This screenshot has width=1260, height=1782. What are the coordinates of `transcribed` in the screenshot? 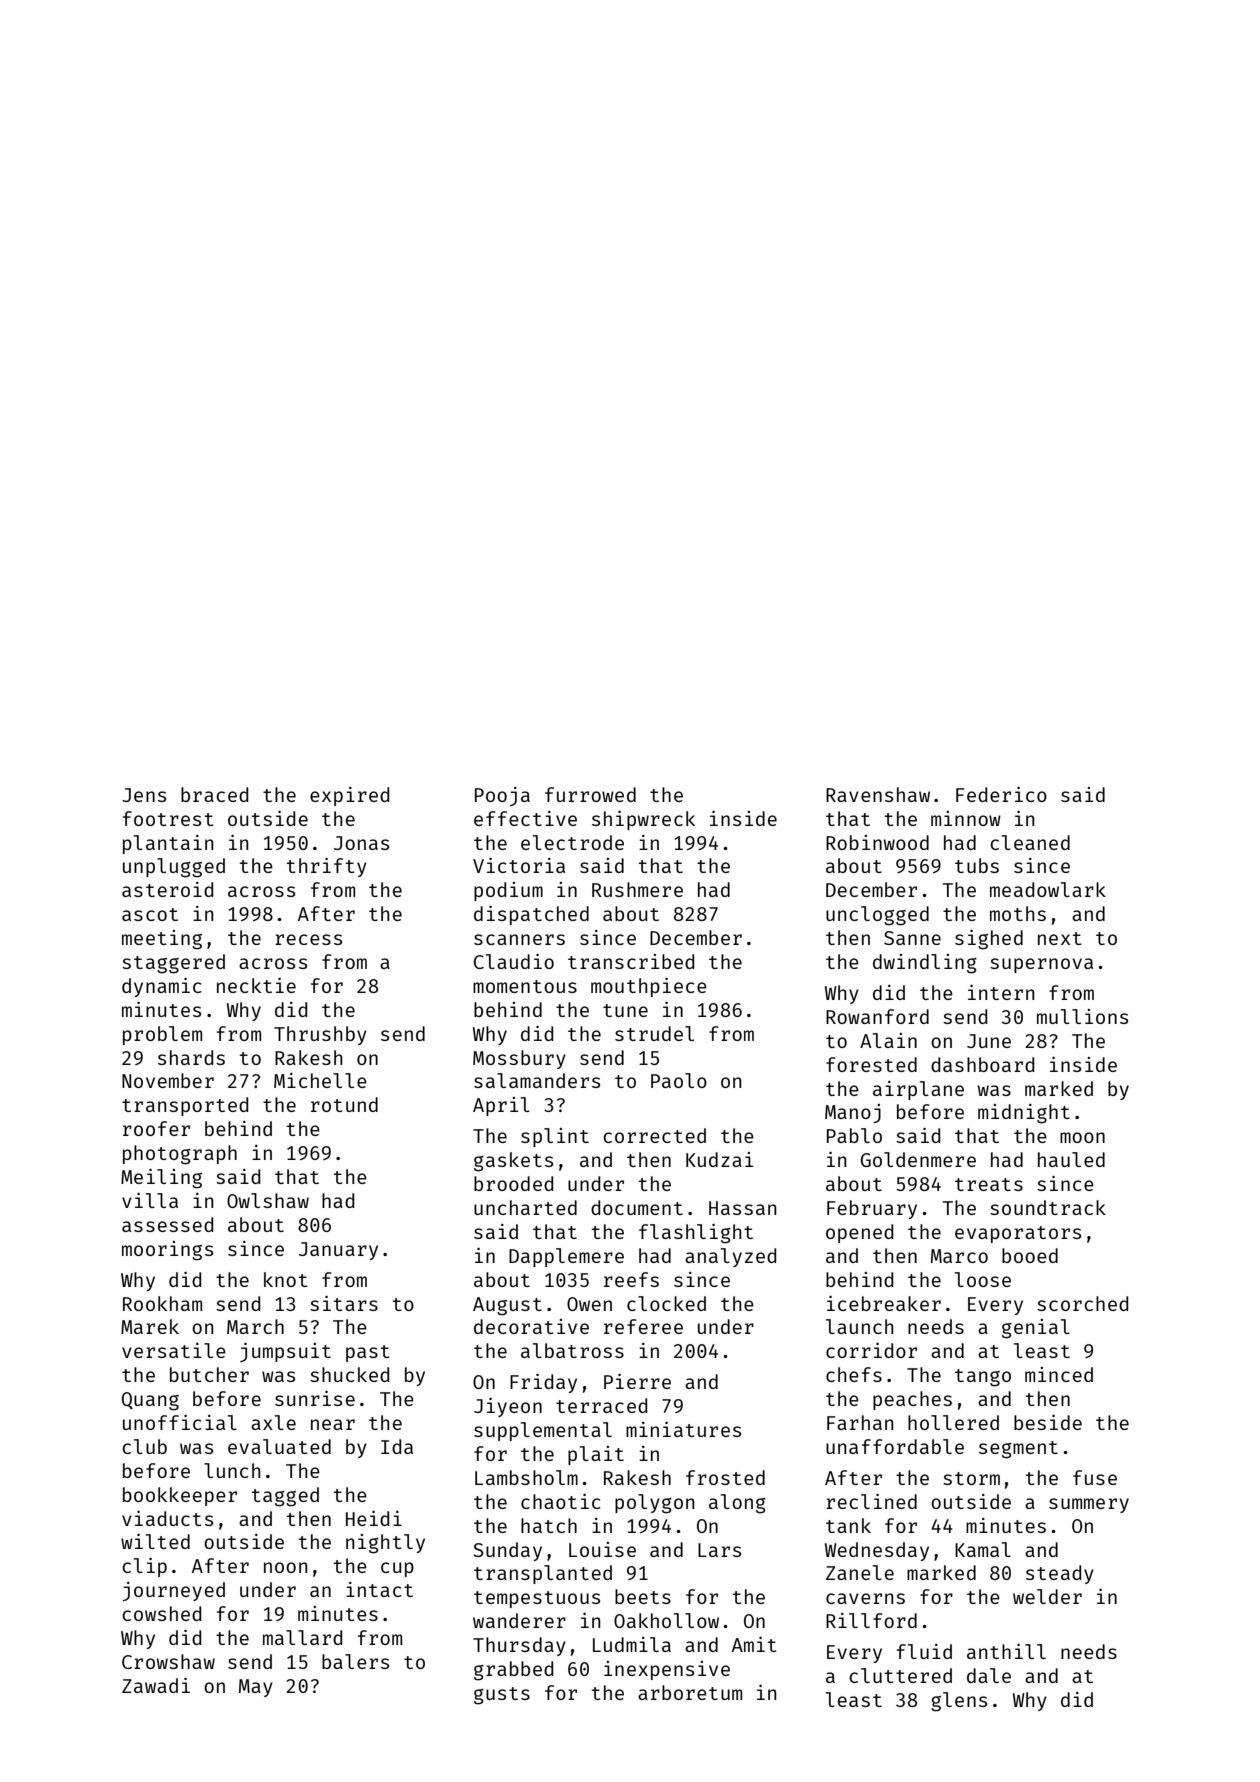 It's located at (631, 961).
